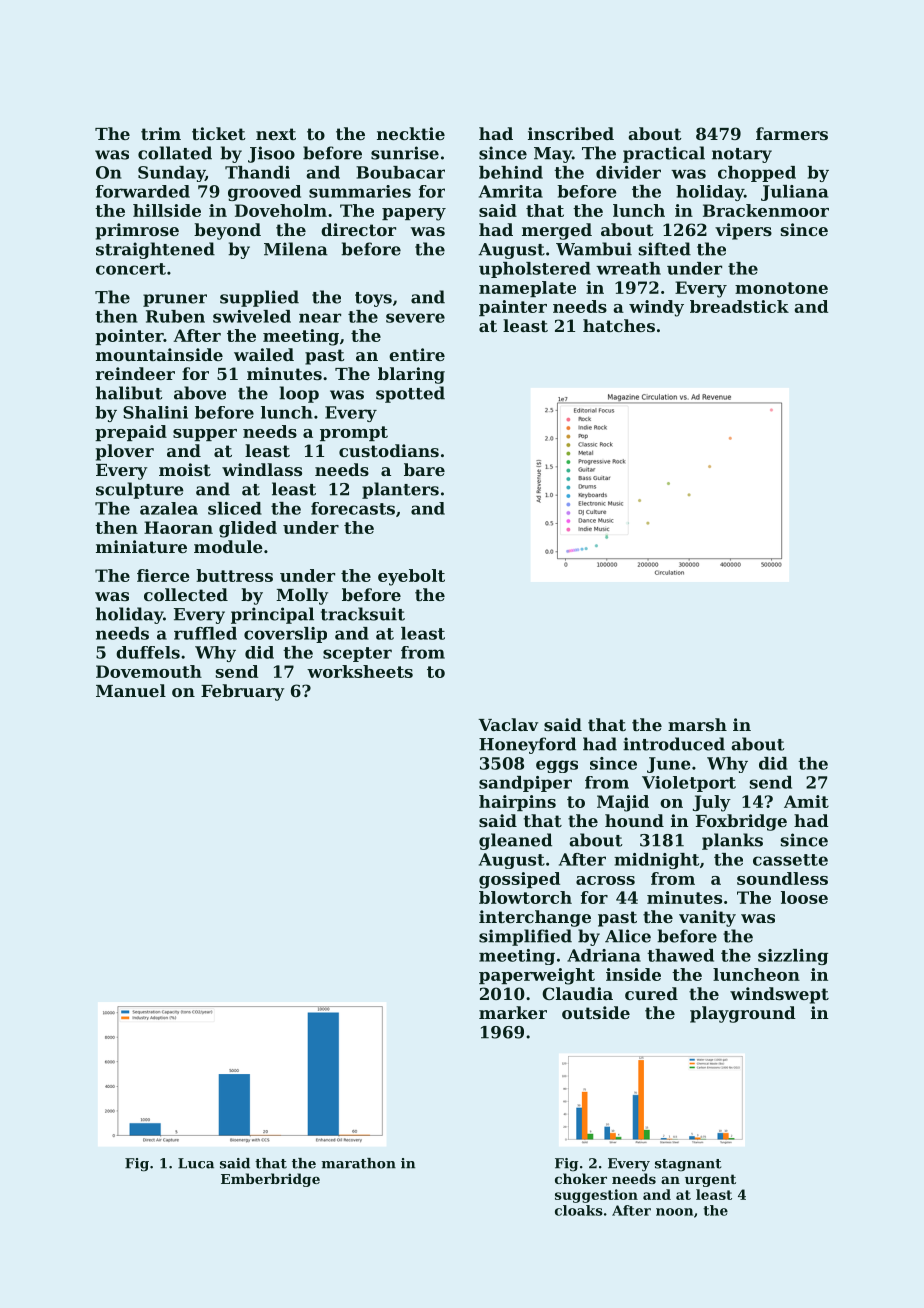 This screenshot has width=924, height=1308. What do you see at coordinates (175, 316) in the screenshot?
I see `Ruben` at bounding box center [175, 316].
